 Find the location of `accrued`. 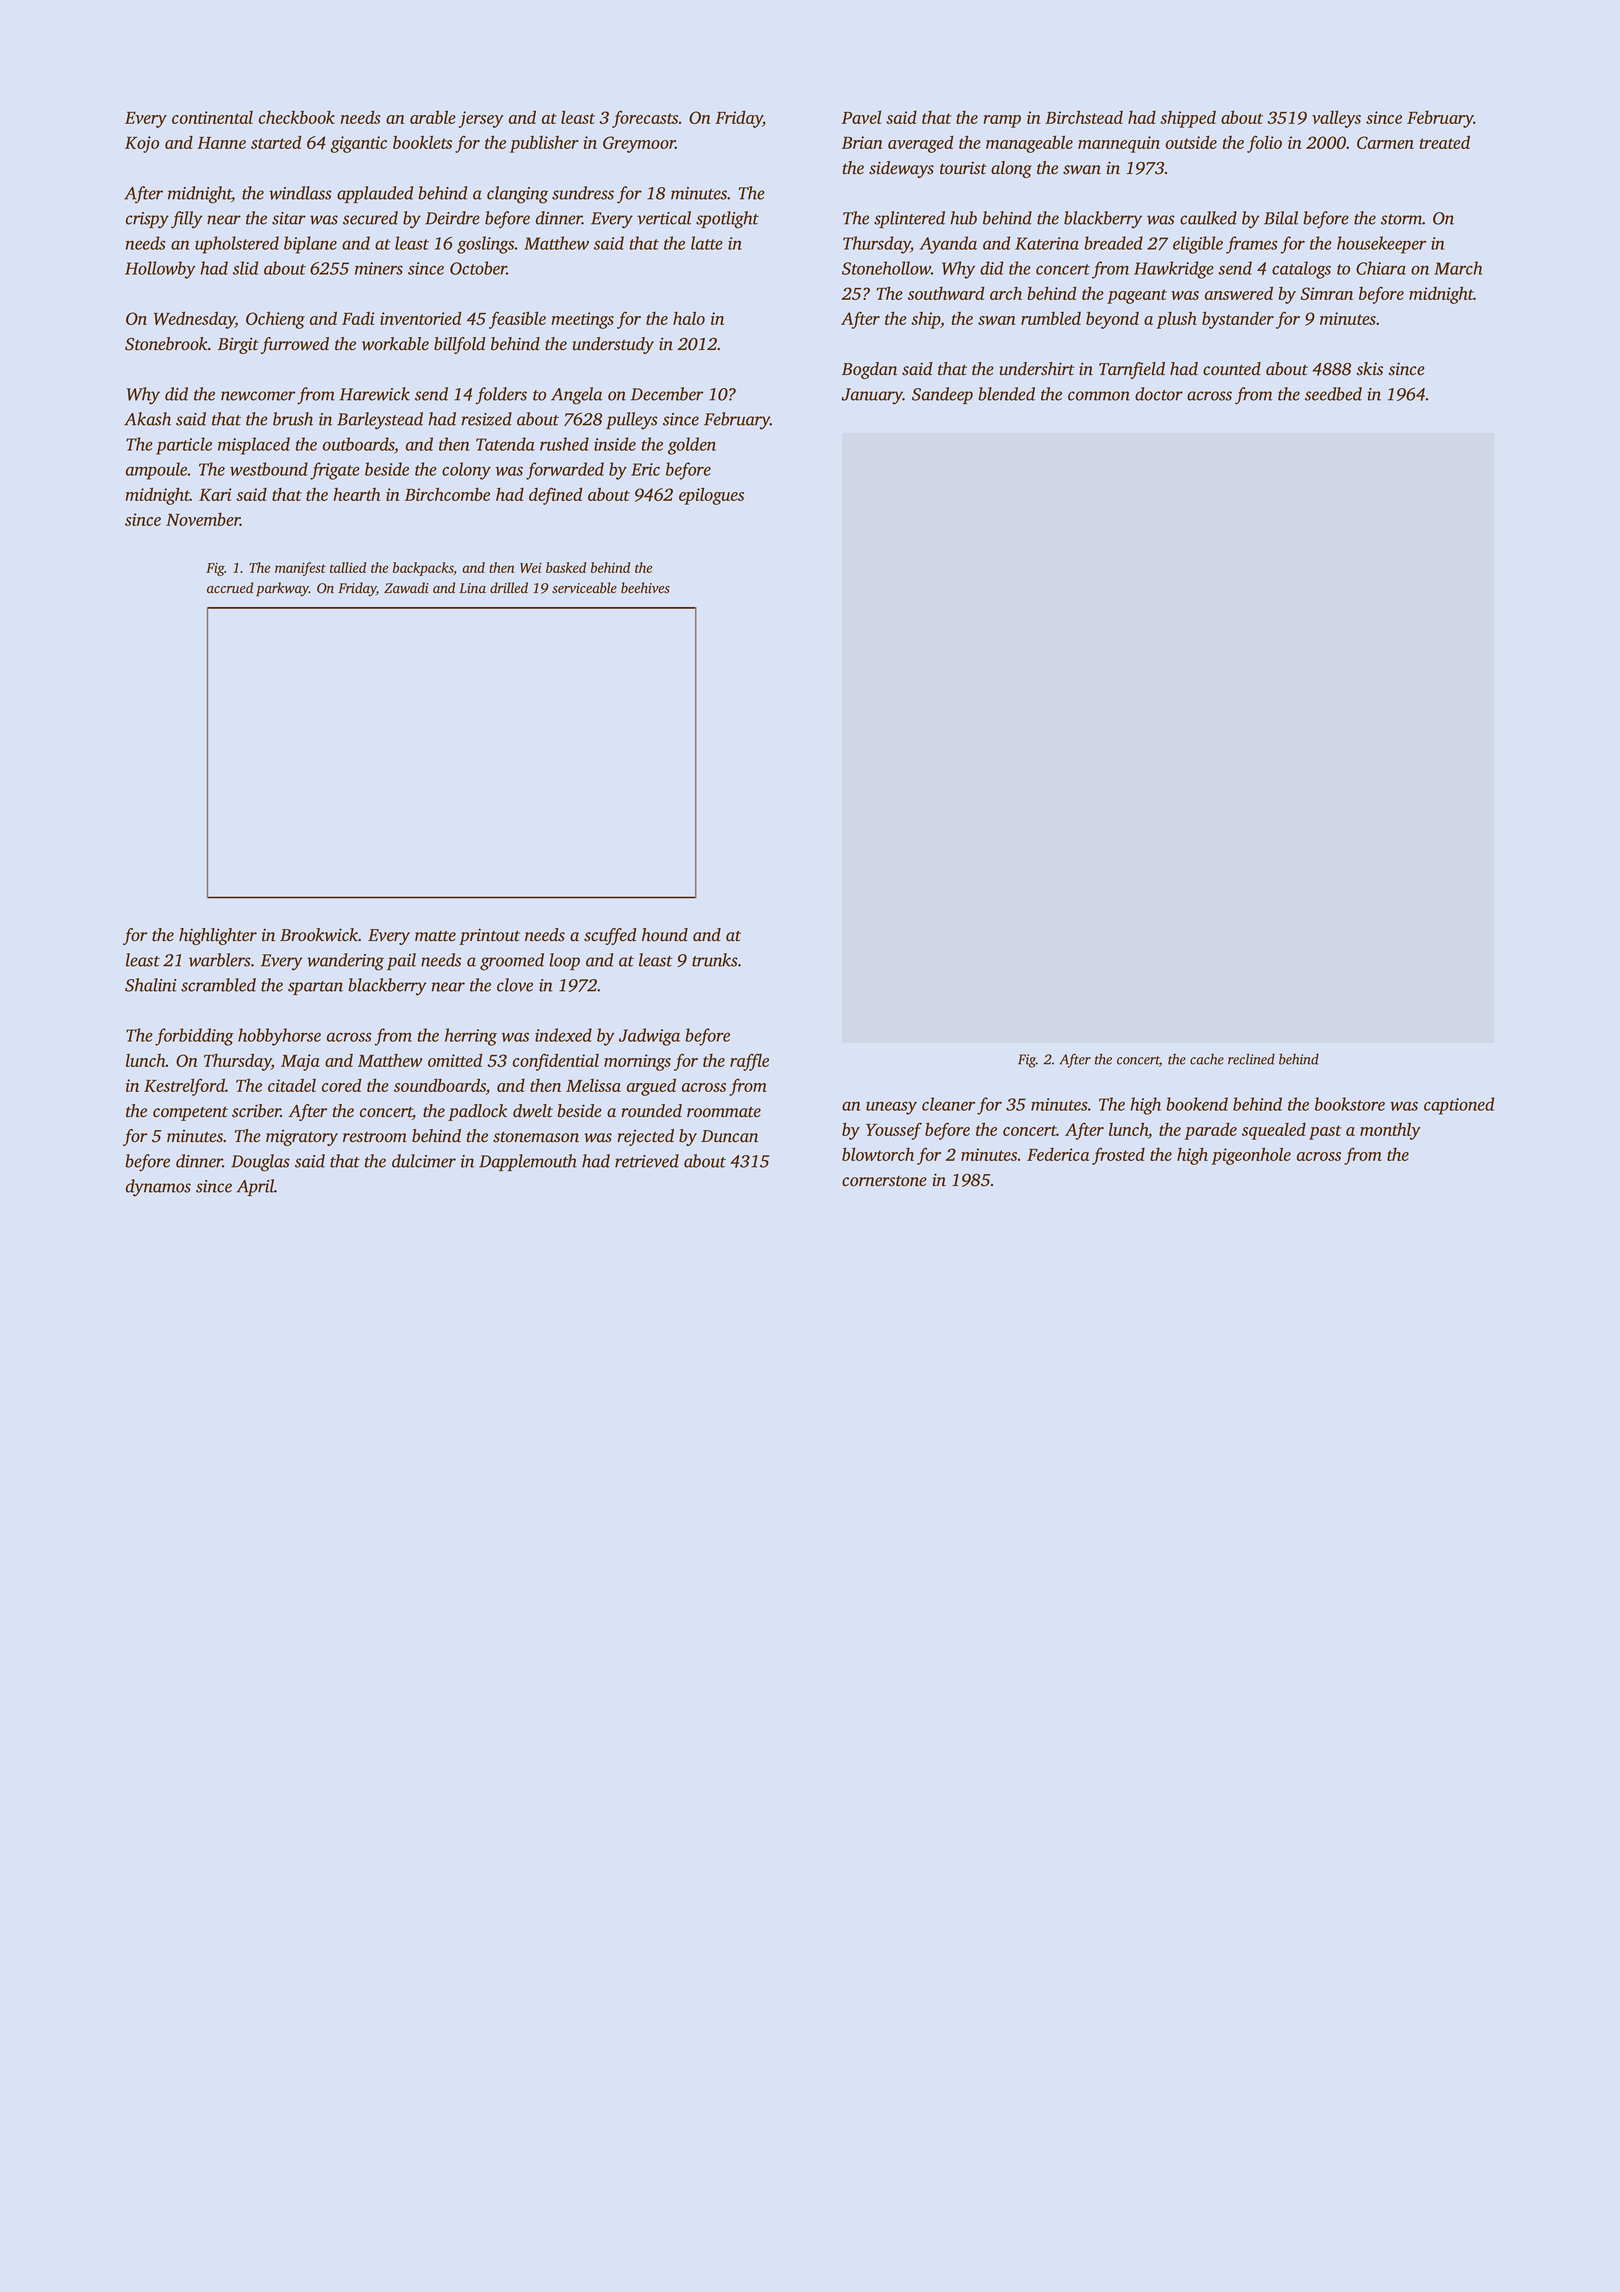

accrued is located at coordinates (230, 587).
